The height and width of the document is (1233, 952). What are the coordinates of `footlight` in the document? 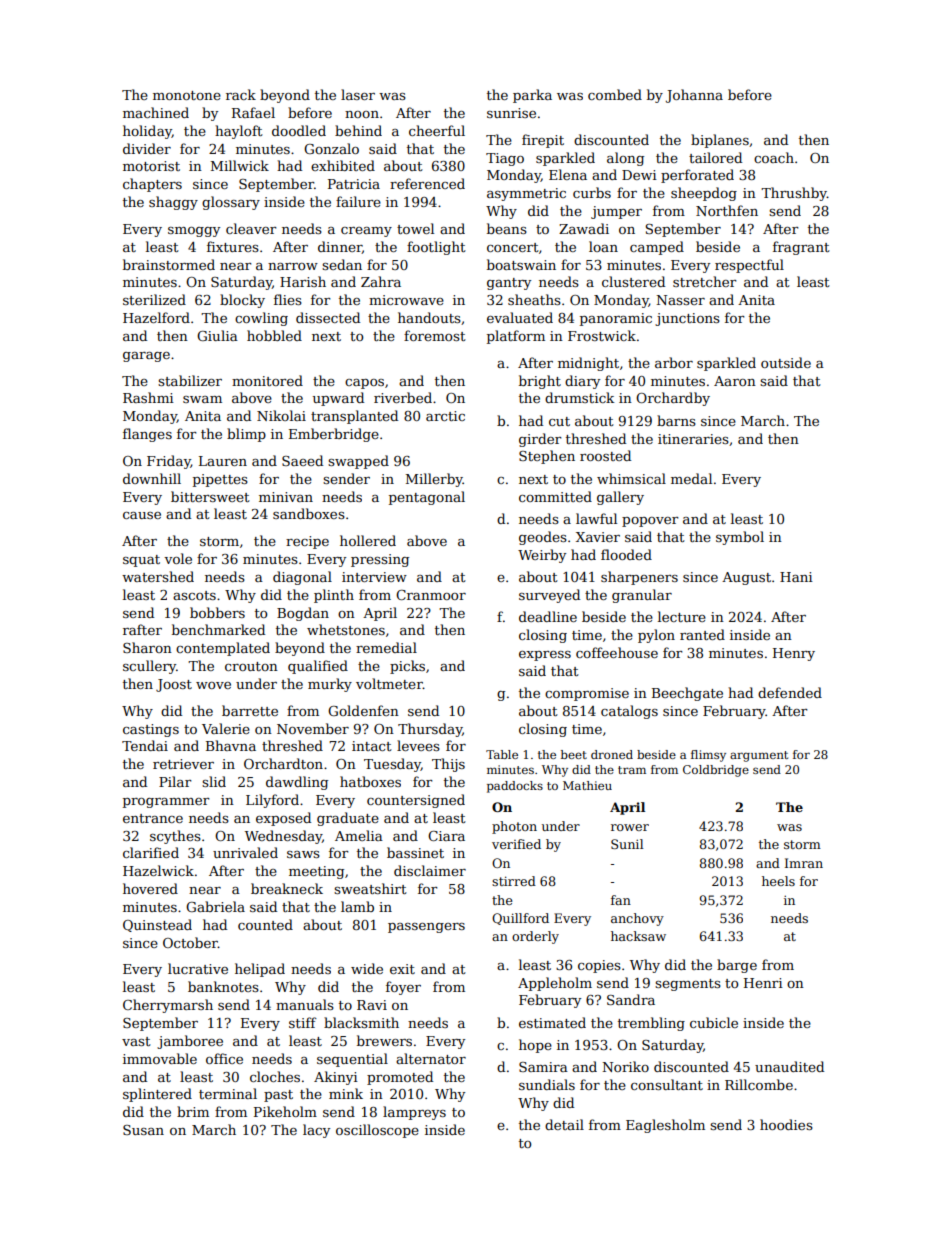 It's located at (436, 248).
